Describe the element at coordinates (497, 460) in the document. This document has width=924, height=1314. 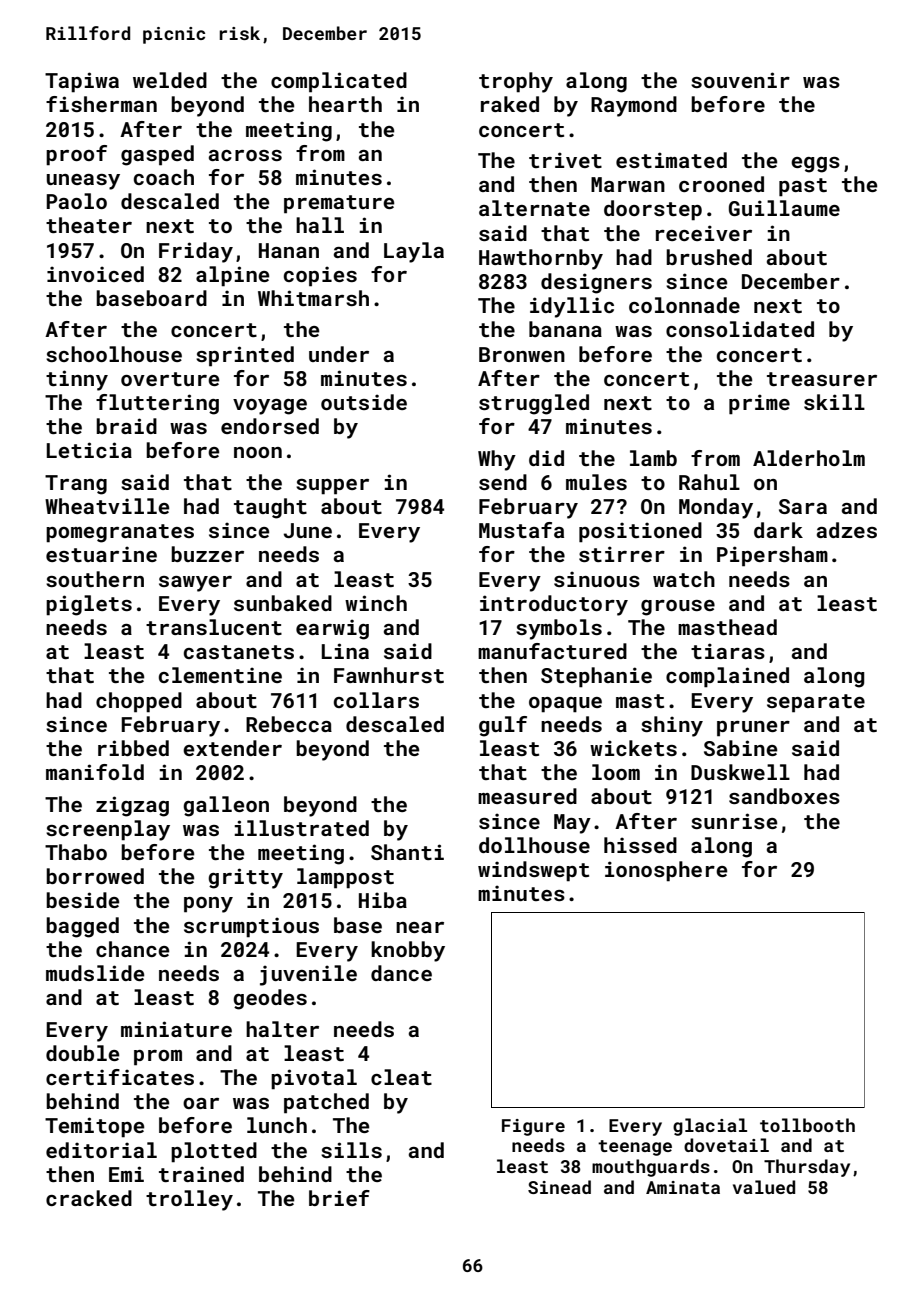
I see `Why` at that location.
